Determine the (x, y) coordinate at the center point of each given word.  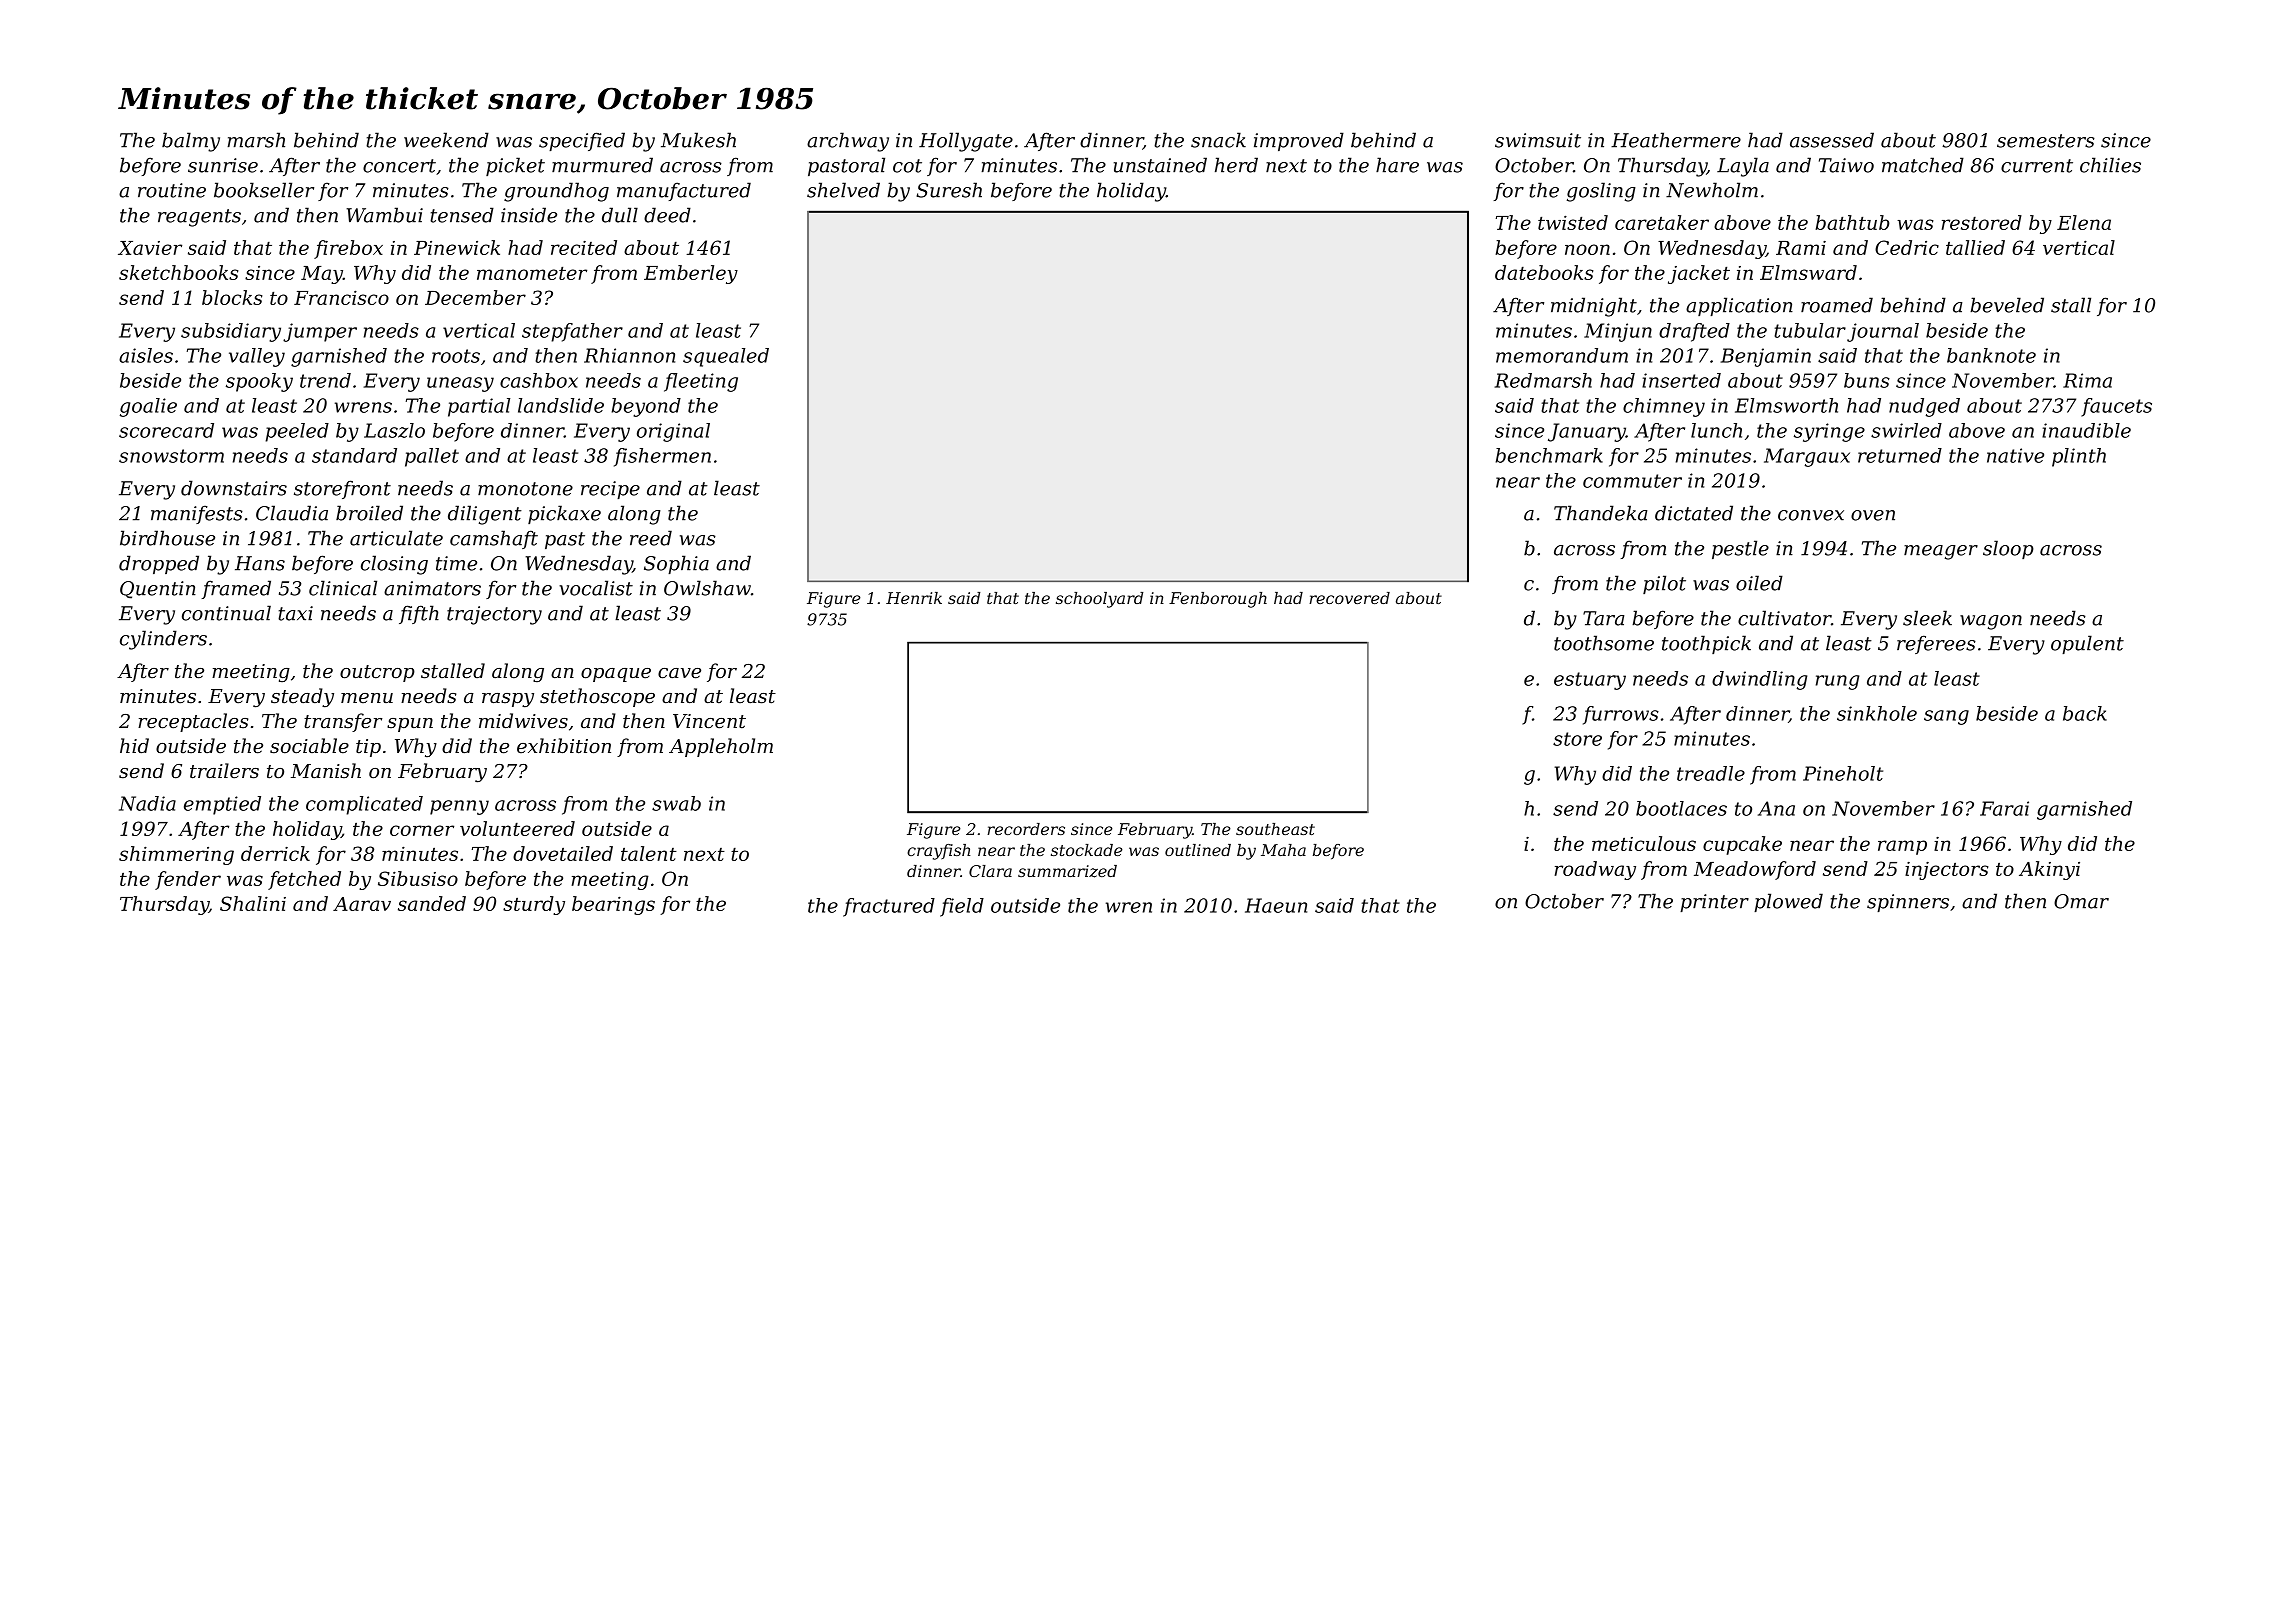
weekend (446, 140)
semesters (2046, 141)
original (673, 432)
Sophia (676, 564)
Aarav (362, 904)
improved (1299, 141)
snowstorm (171, 456)
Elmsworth (1786, 405)
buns (1867, 380)
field (962, 907)
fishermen (662, 457)
